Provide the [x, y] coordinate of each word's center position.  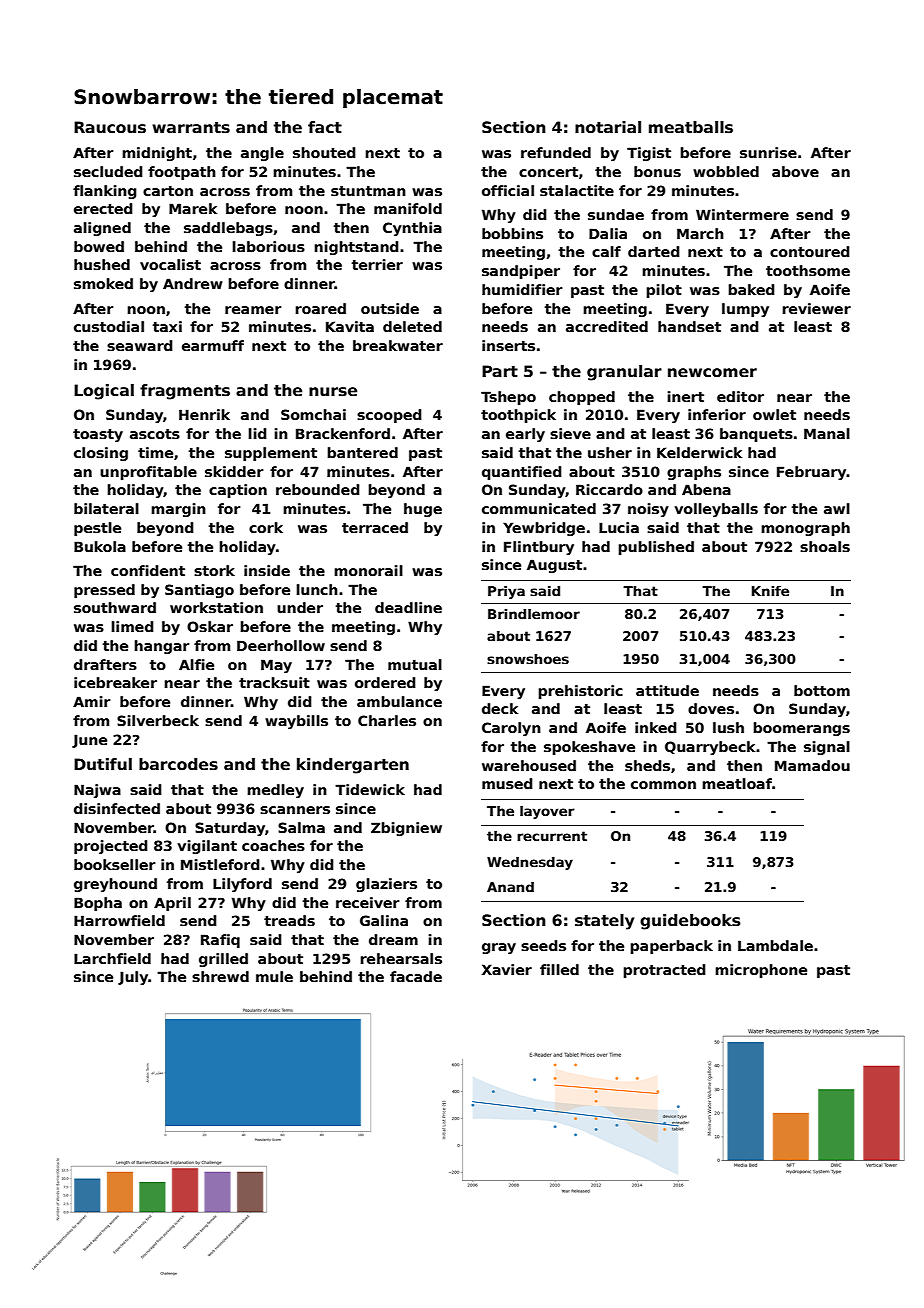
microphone [761, 971]
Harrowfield [119, 920]
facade [416, 976]
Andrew [193, 283]
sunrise [768, 152]
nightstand [356, 248]
